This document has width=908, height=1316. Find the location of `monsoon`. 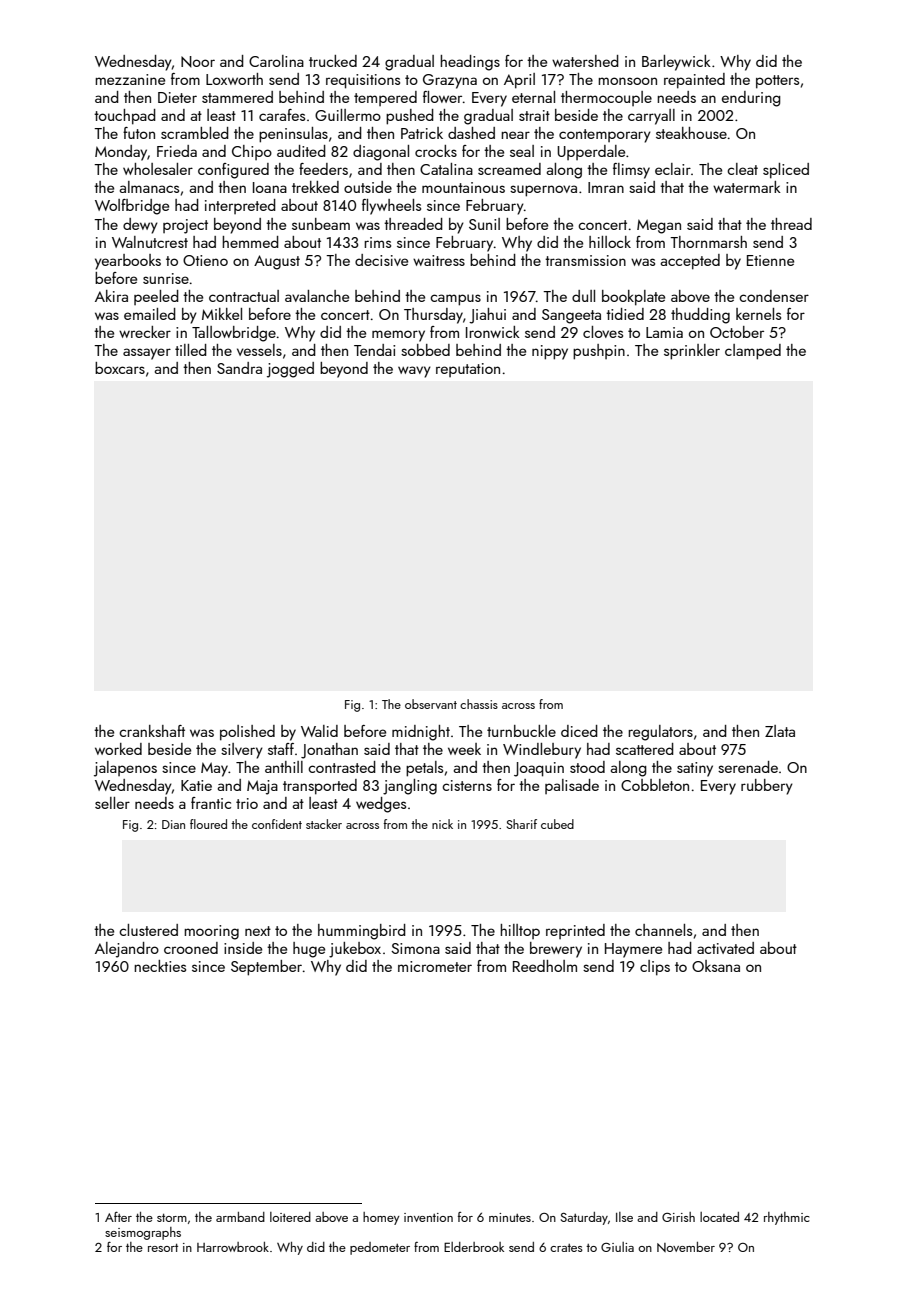

monsoon is located at coordinates (627, 81).
